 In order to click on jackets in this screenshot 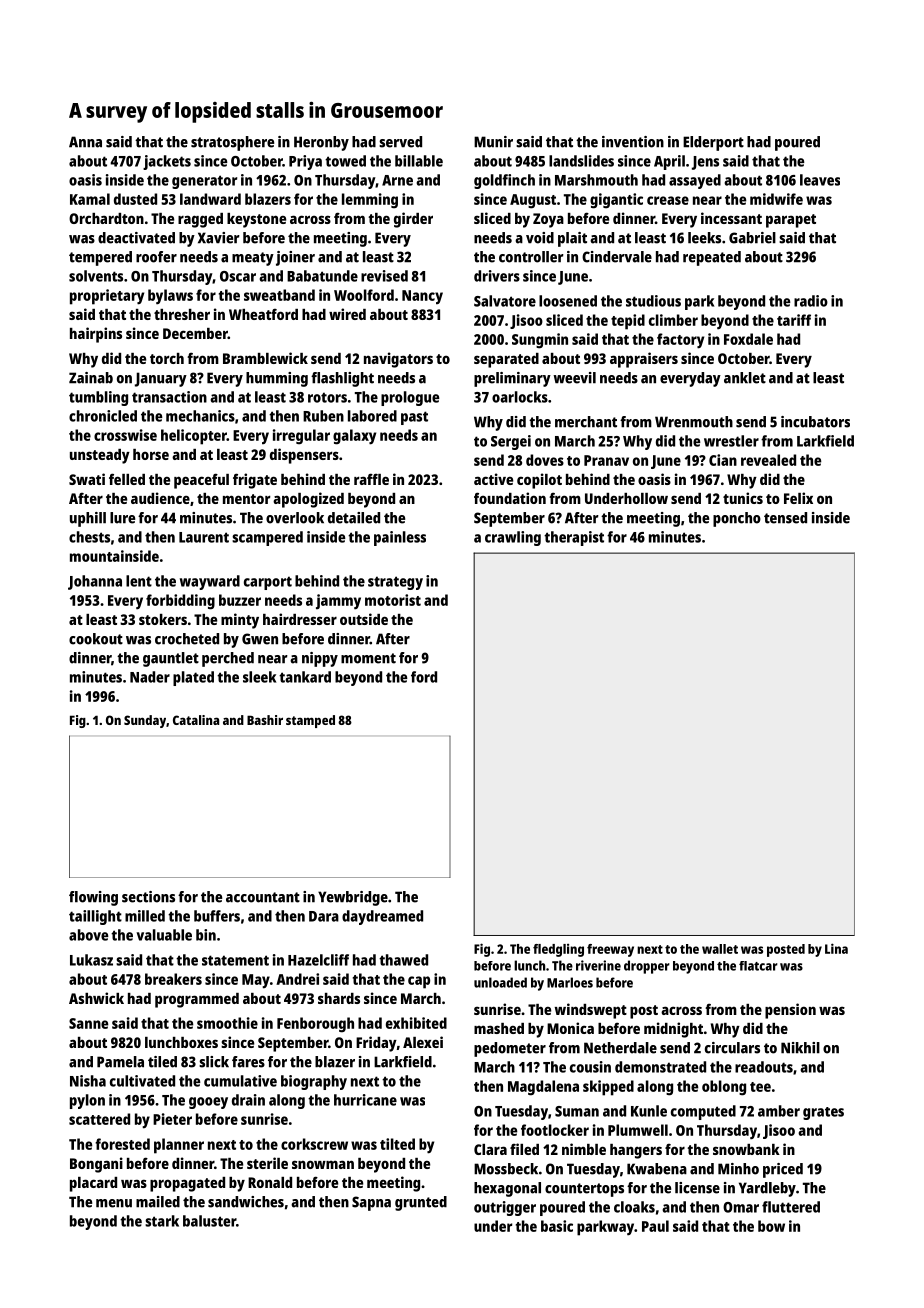, I will do `click(167, 162)`.
